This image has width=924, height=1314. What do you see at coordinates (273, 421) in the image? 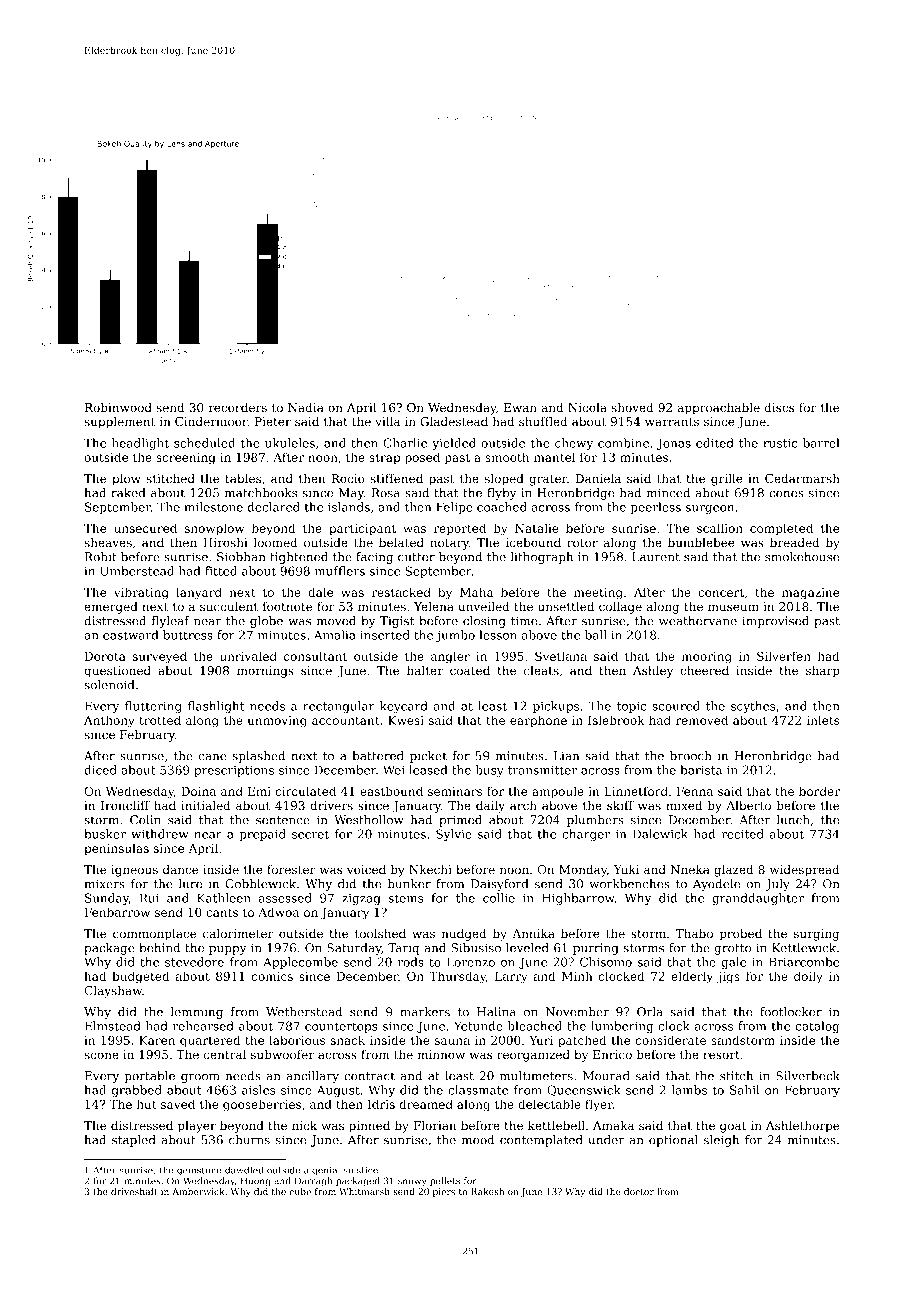
I see `Pieter` at bounding box center [273, 421].
